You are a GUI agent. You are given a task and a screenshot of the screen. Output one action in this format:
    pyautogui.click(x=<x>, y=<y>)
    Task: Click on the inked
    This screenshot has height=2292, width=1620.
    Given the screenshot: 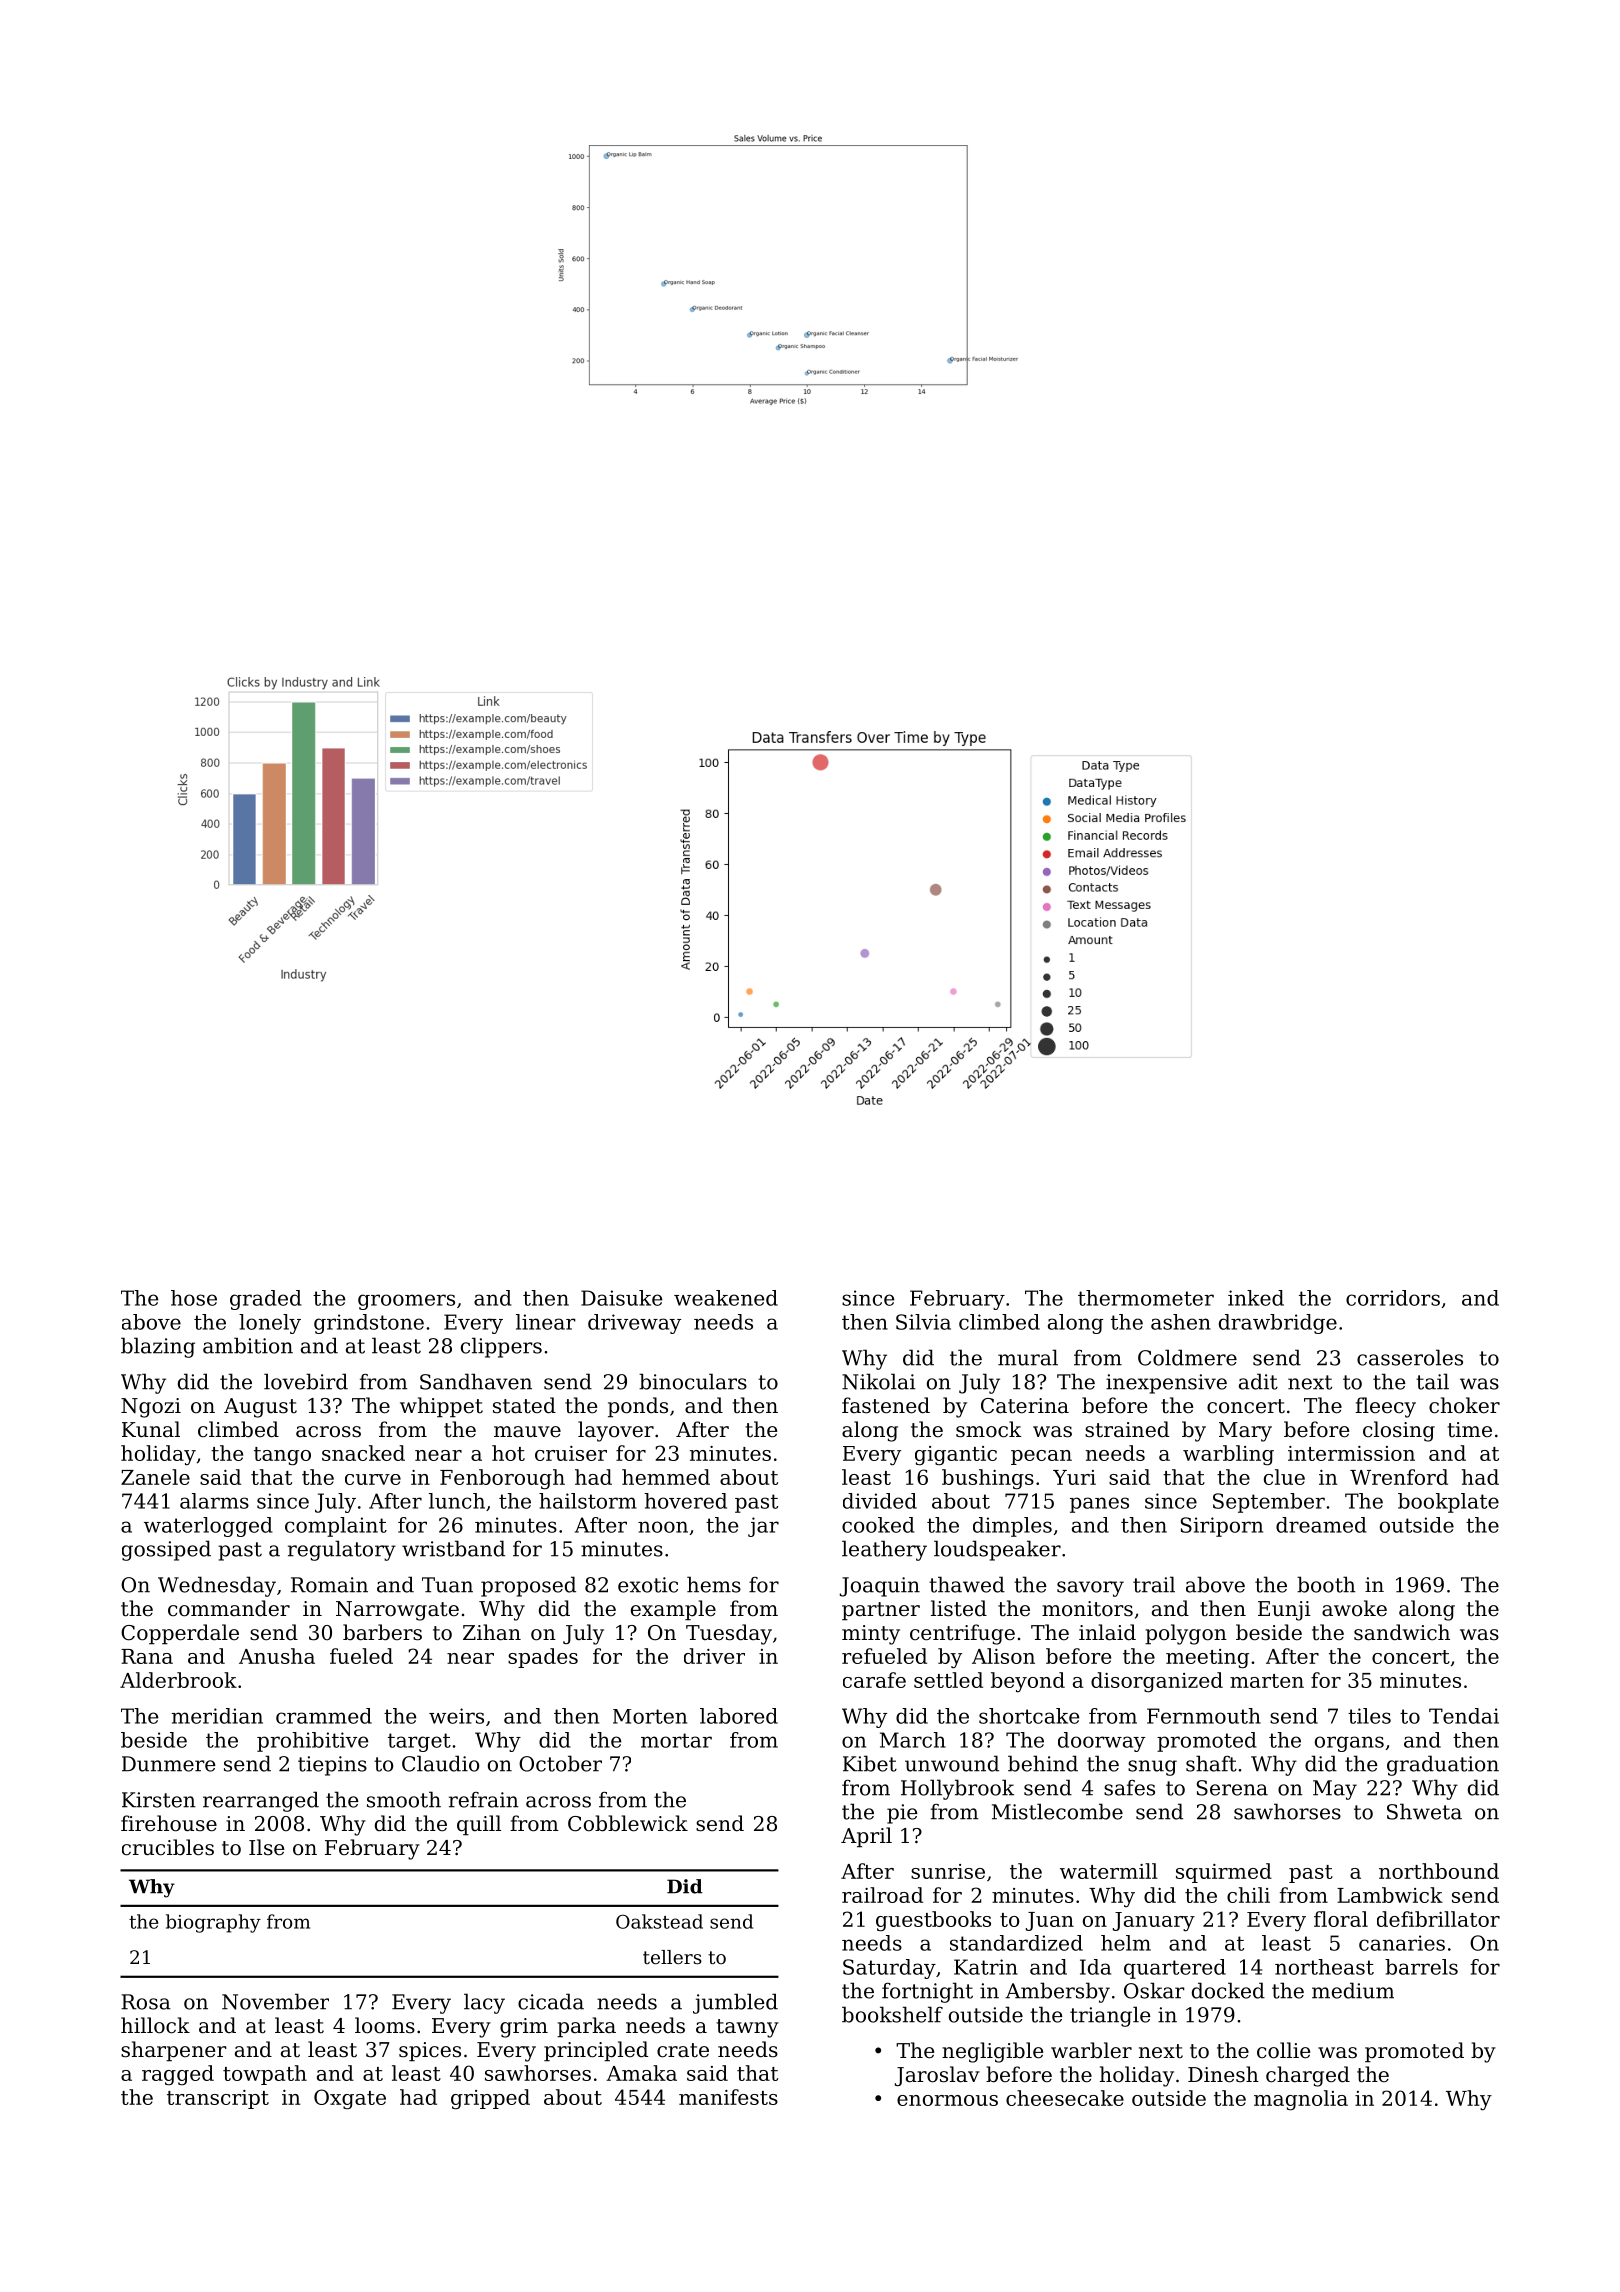 What is the action you would take?
    pyautogui.click(x=1256, y=1298)
